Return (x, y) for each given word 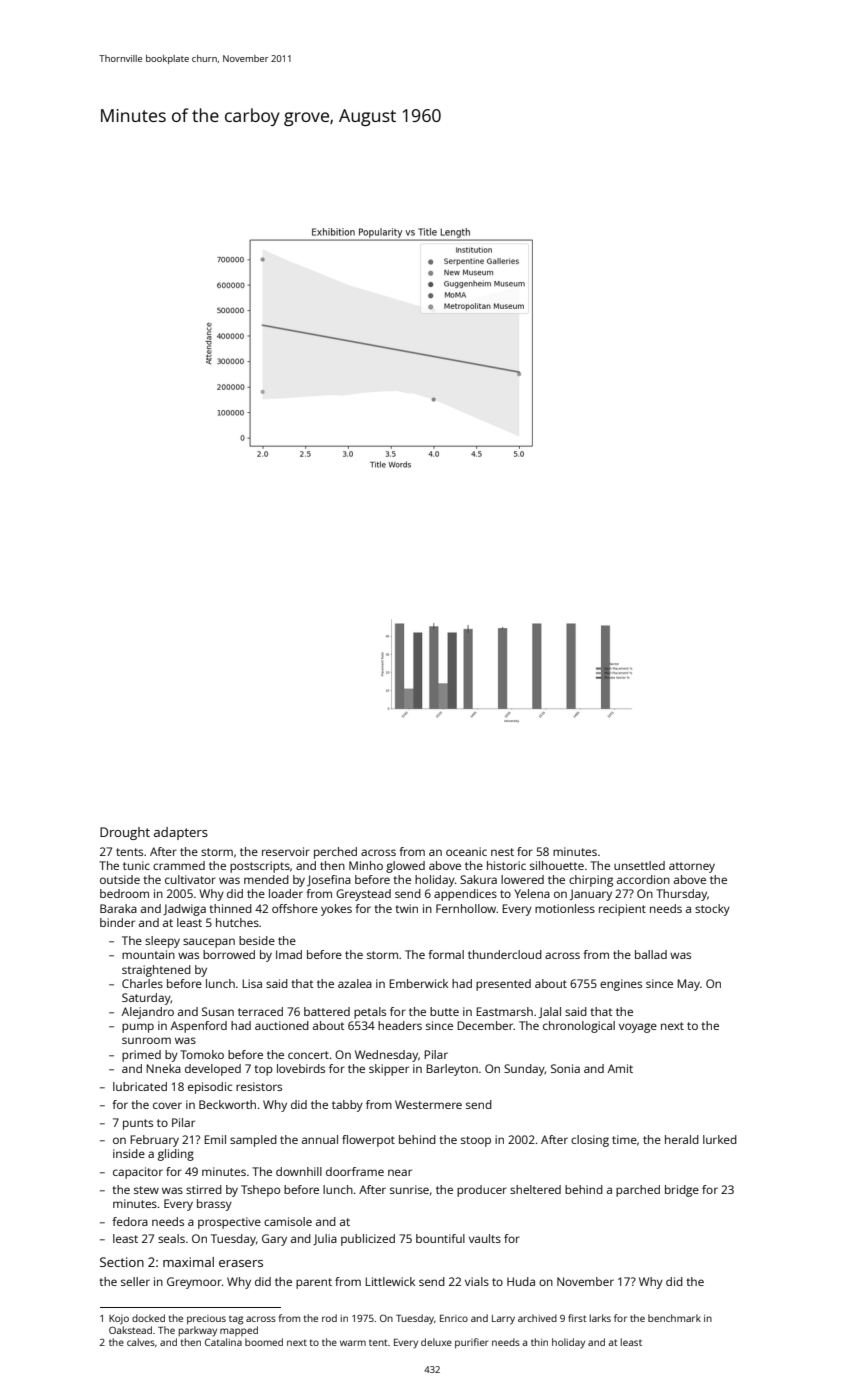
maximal (188, 1262)
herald (682, 1139)
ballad (651, 954)
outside (120, 879)
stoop (476, 1141)
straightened (156, 971)
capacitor (138, 1173)
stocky (712, 910)
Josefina (329, 880)
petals (370, 1013)
